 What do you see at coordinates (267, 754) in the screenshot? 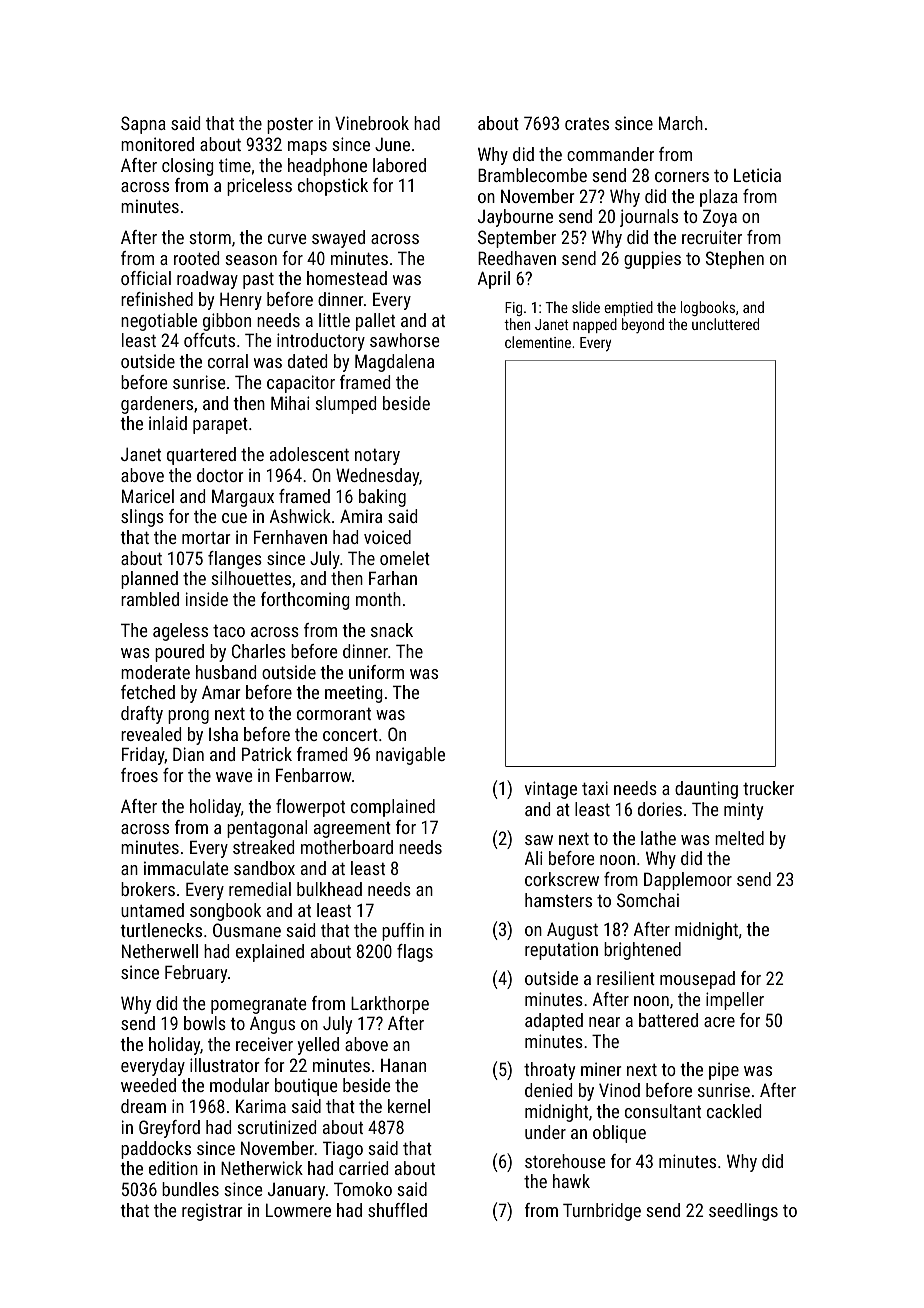
I see `Patrick` at bounding box center [267, 754].
